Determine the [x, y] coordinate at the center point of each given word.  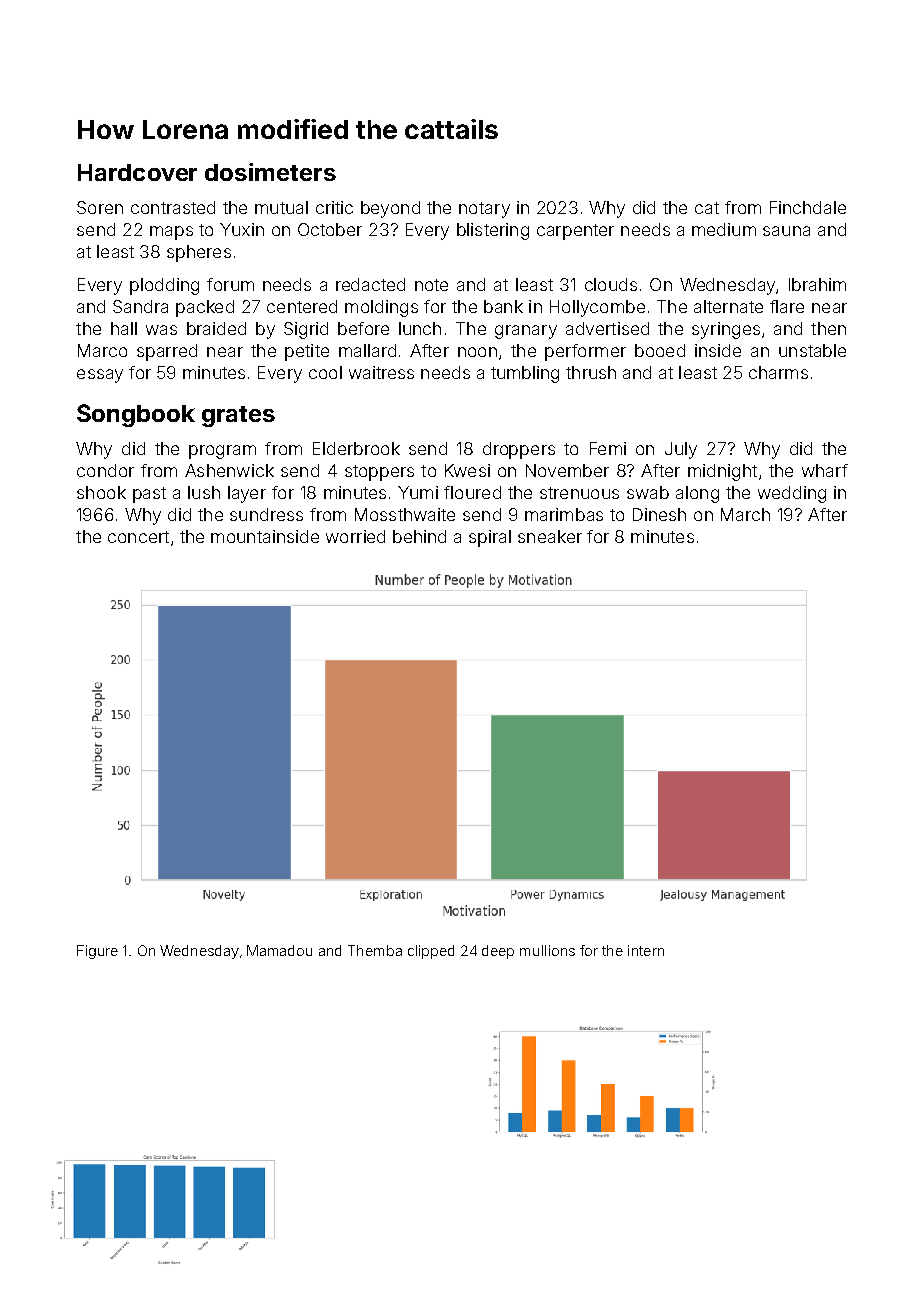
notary [484, 210]
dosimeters [270, 172]
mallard [367, 350]
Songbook [136, 415]
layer [247, 494]
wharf [825, 470]
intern [646, 950]
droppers [519, 450]
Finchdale [808, 207]
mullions [547, 950]
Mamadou [279, 950]
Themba [375, 950]
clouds [611, 284]
